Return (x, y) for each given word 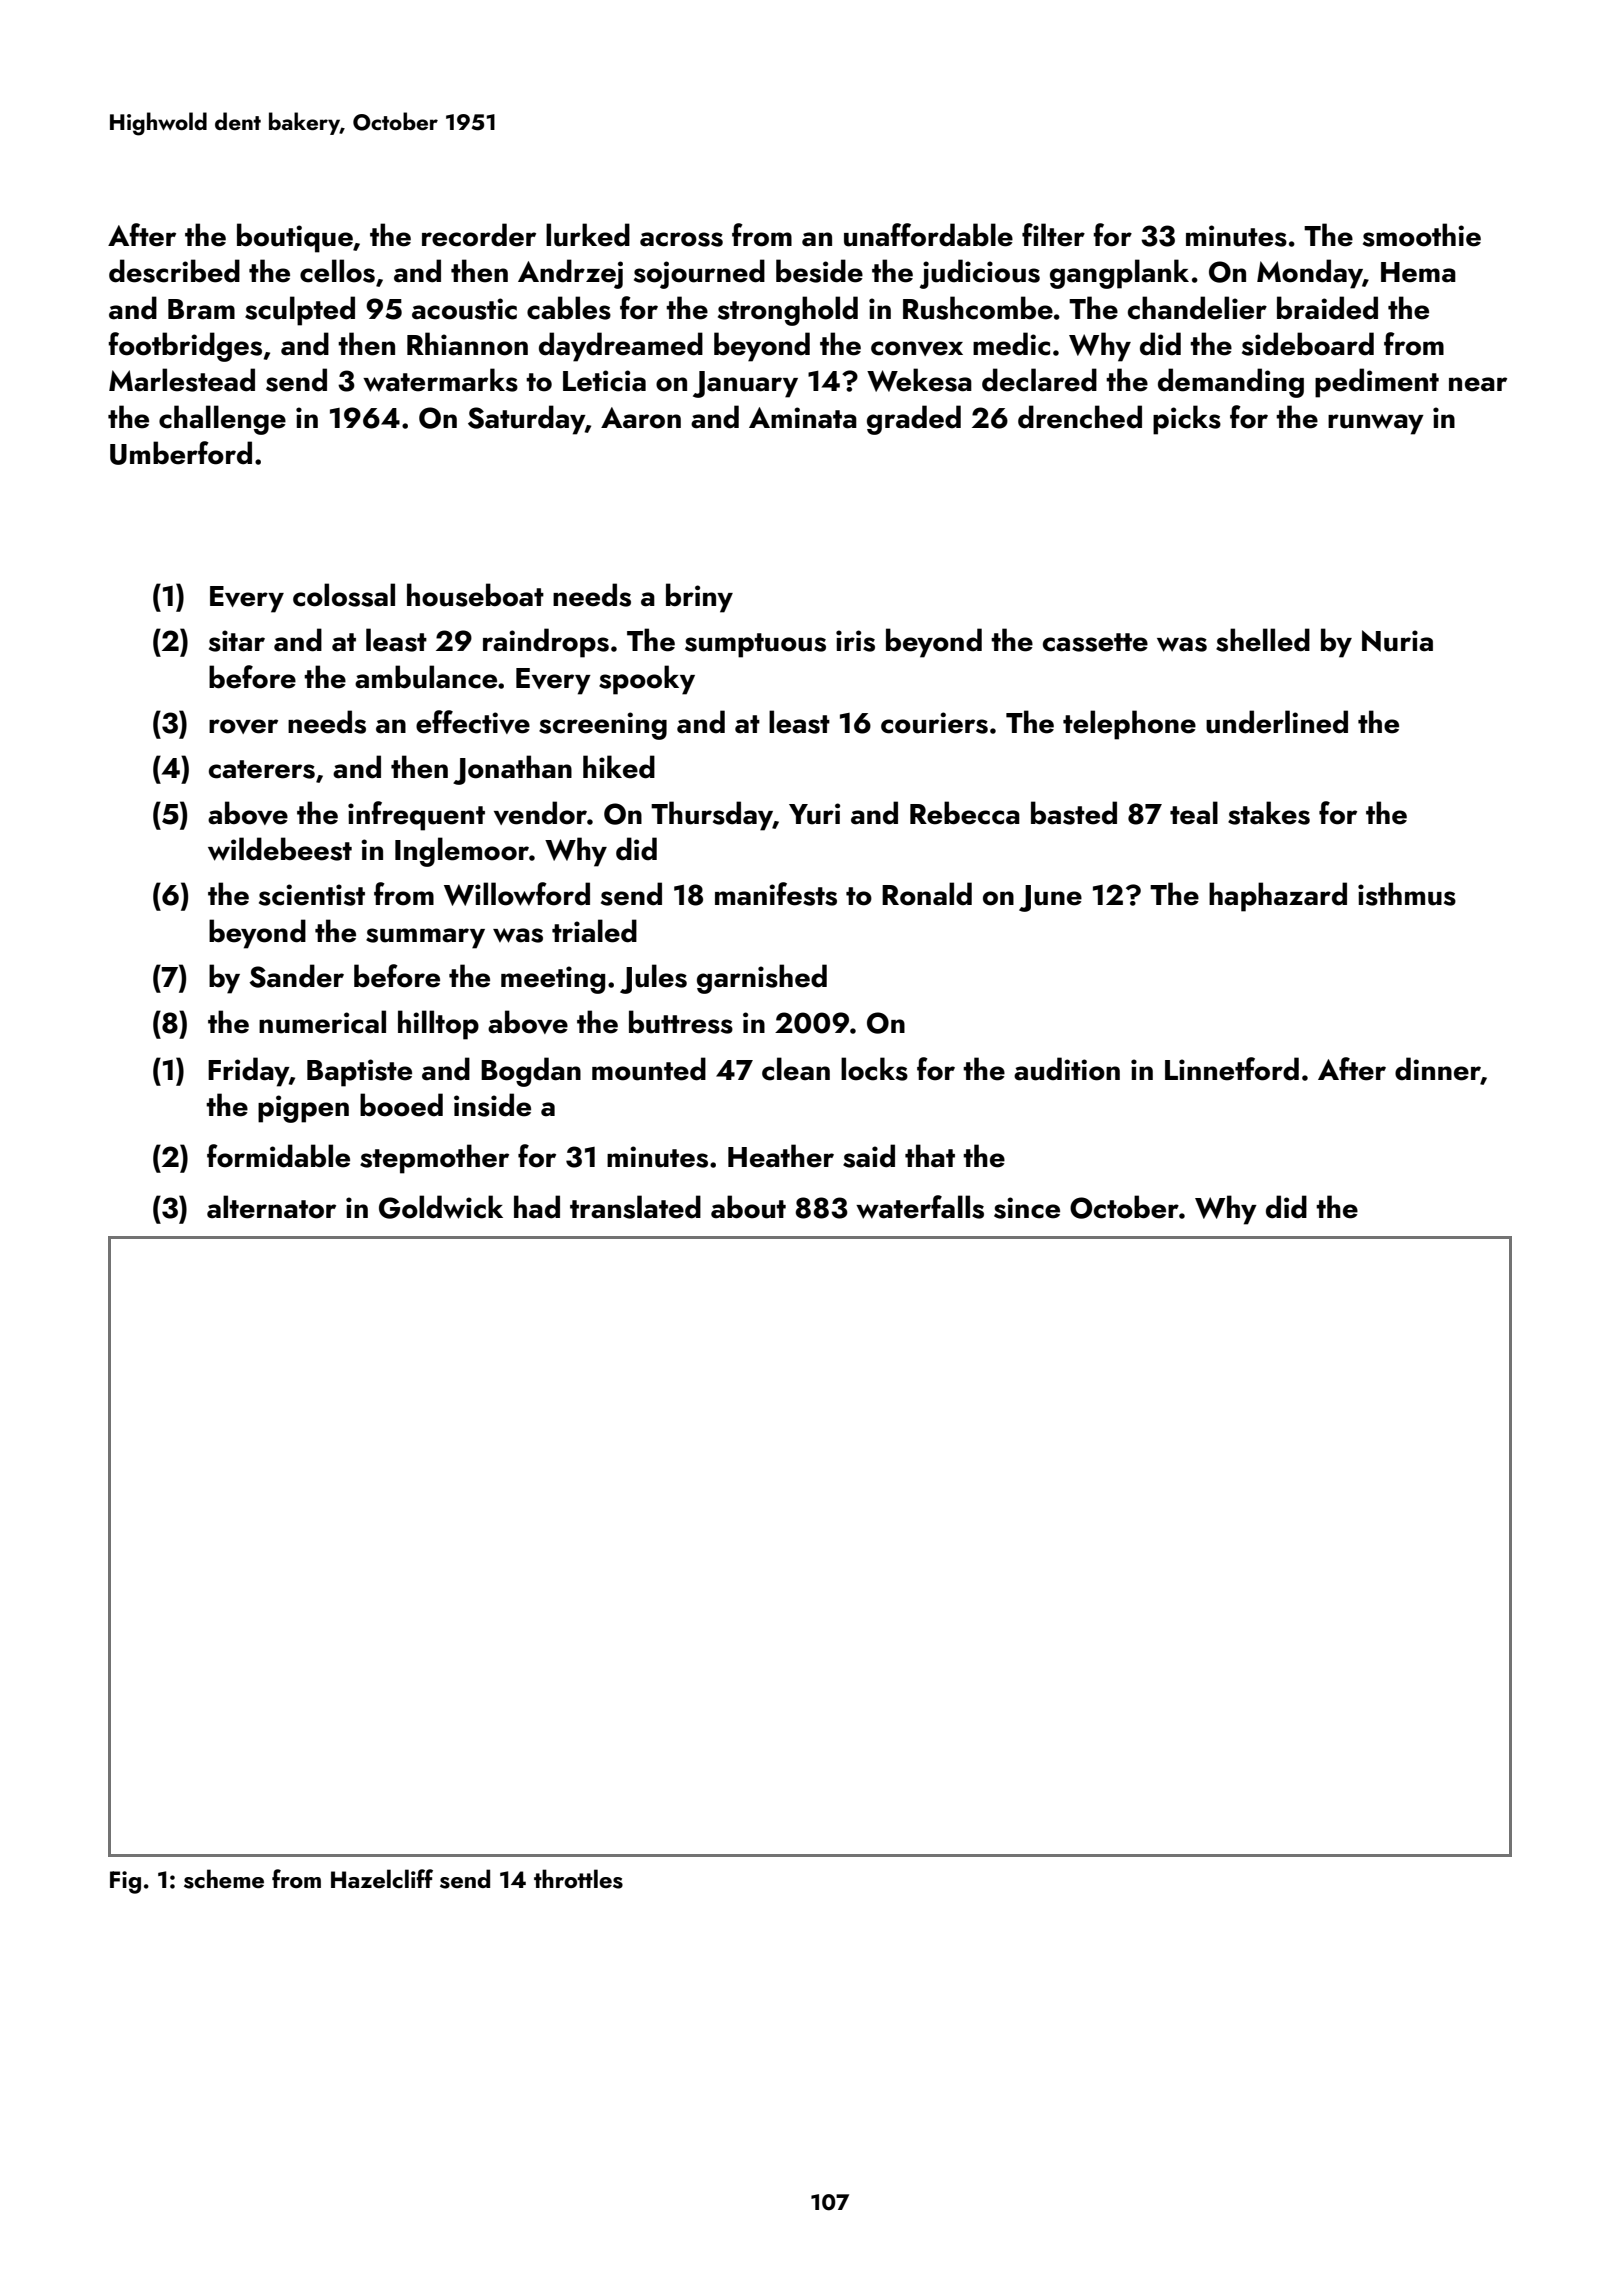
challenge (222, 420)
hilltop (438, 1025)
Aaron (641, 418)
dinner (1438, 1070)
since (1027, 1208)
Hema (1418, 272)
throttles (578, 1879)
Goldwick (441, 1207)
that (930, 1156)
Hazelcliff (382, 1878)
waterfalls (920, 1207)
